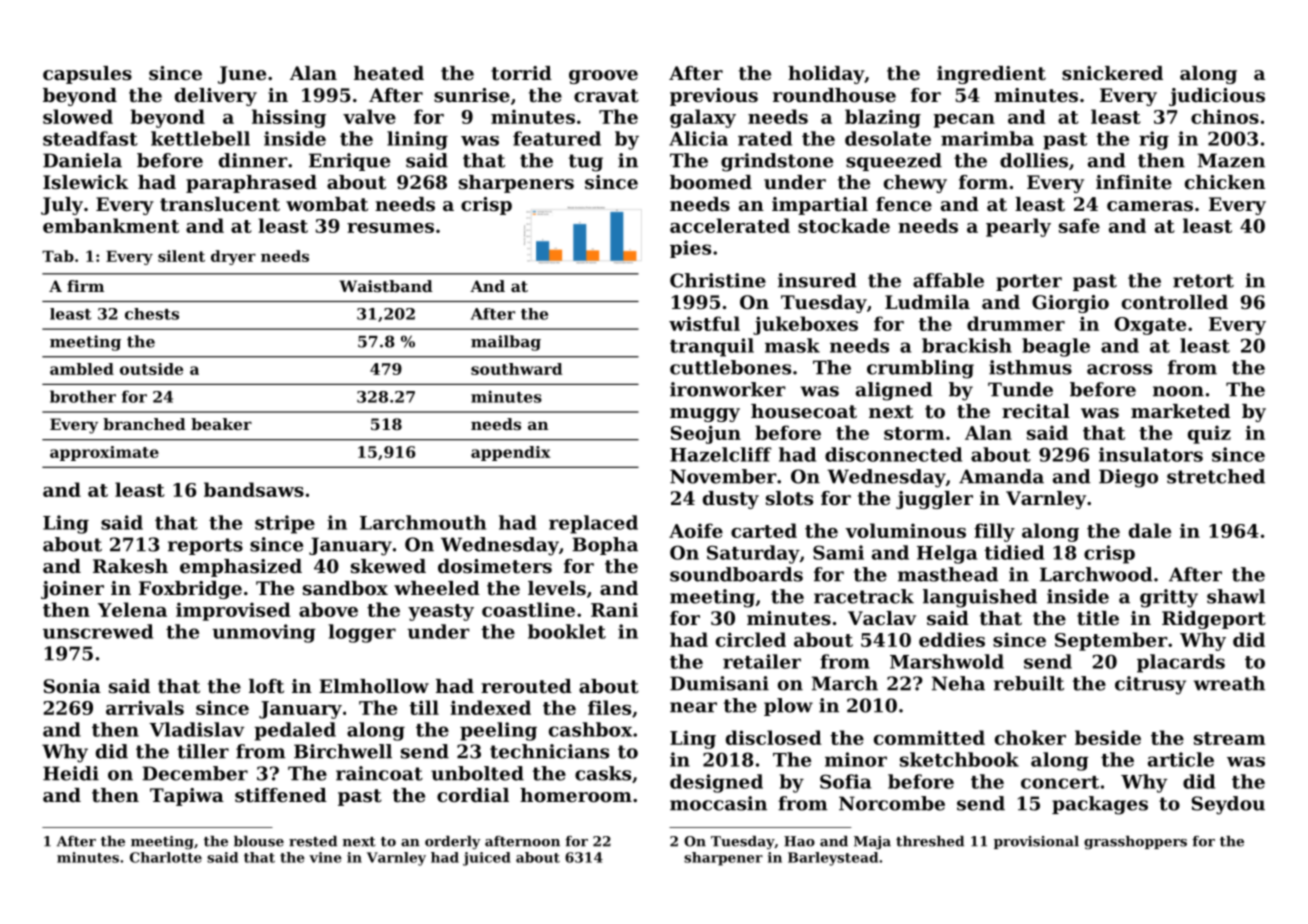 This screenshot has height=924, width=1308. I want to click on unscrewed, so click(98, 631).
